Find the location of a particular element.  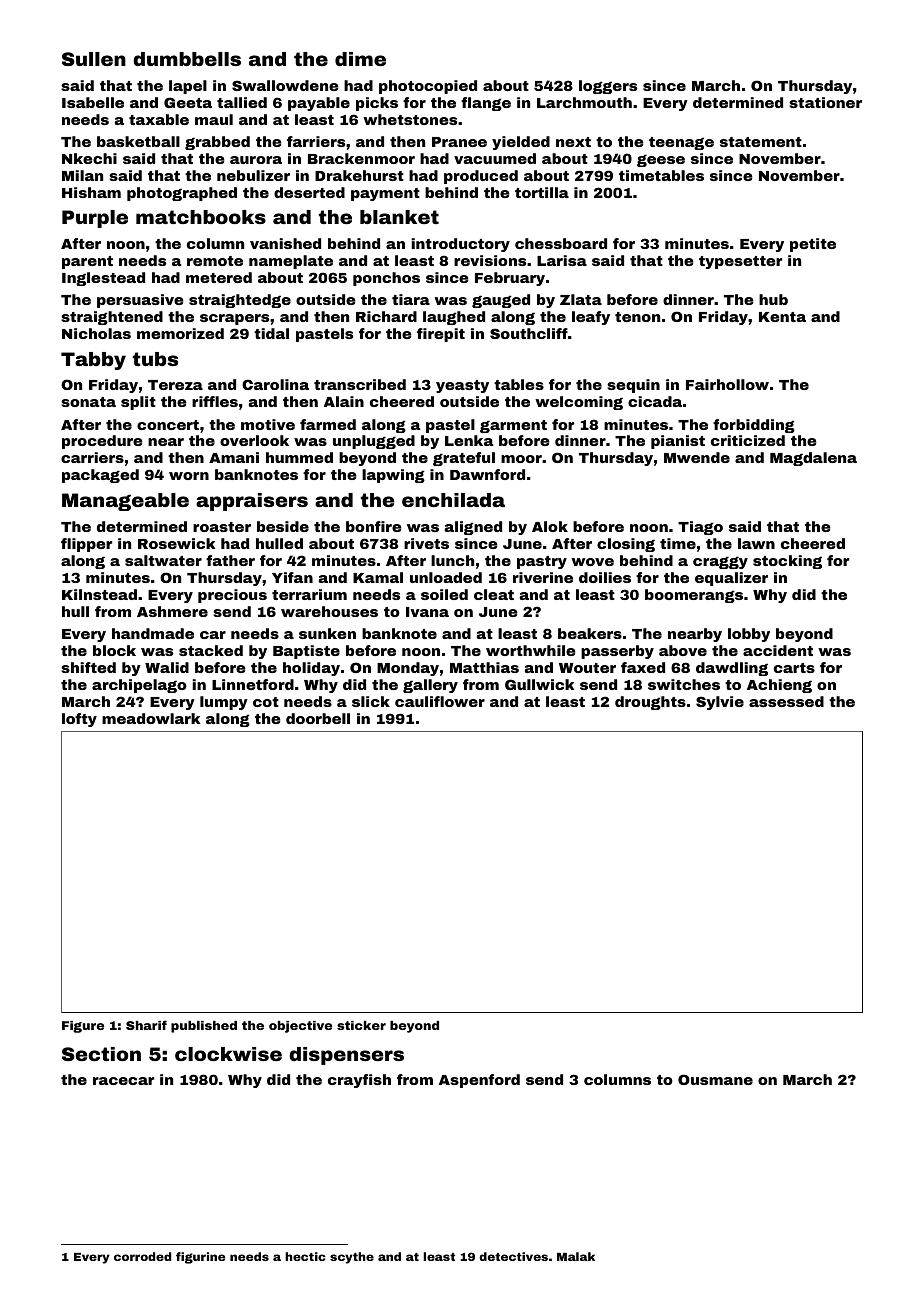

droughts is located at coordinates (650, 703).
